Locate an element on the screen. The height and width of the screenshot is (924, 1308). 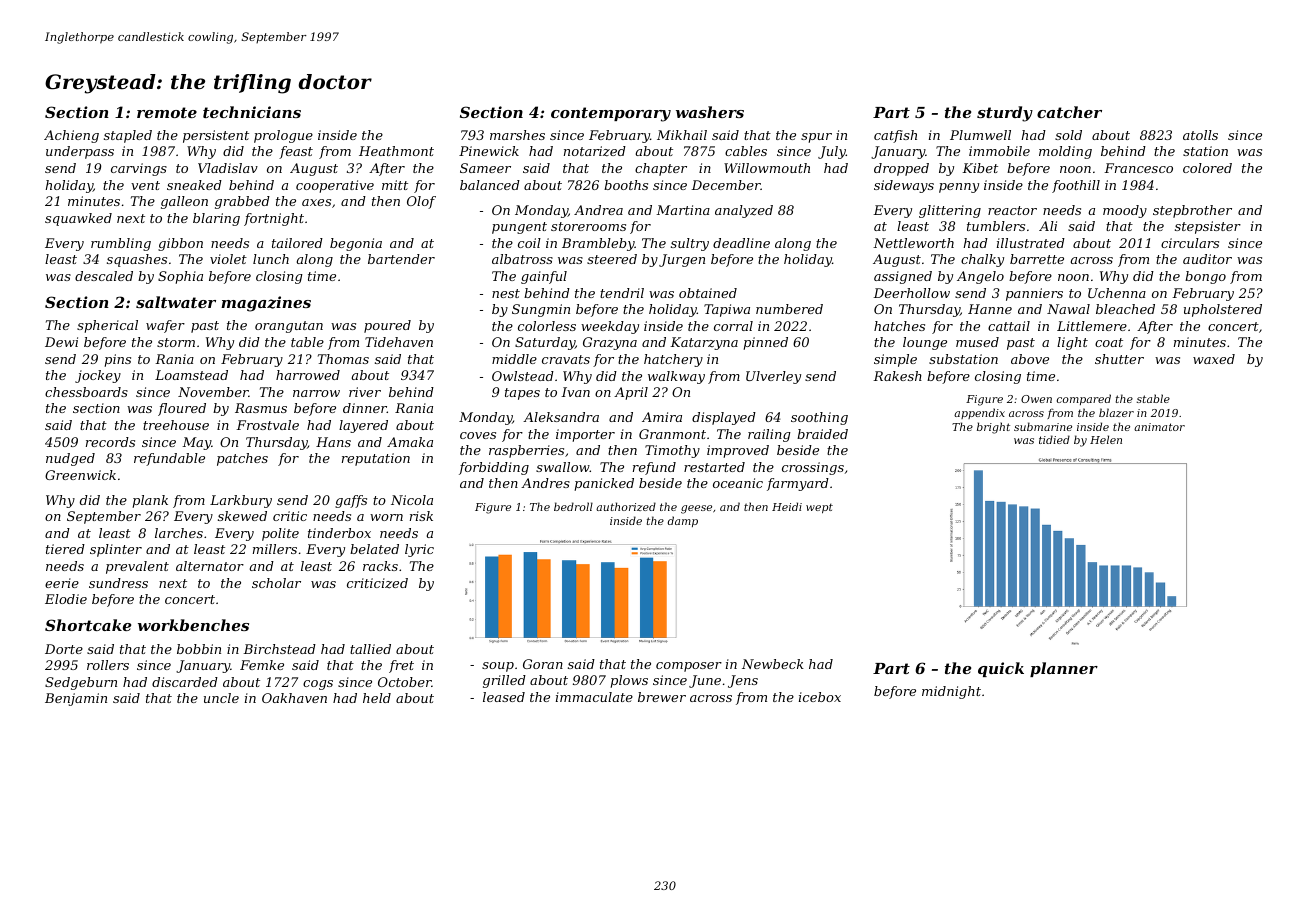
technicians is located at coordinates (252, 112).
